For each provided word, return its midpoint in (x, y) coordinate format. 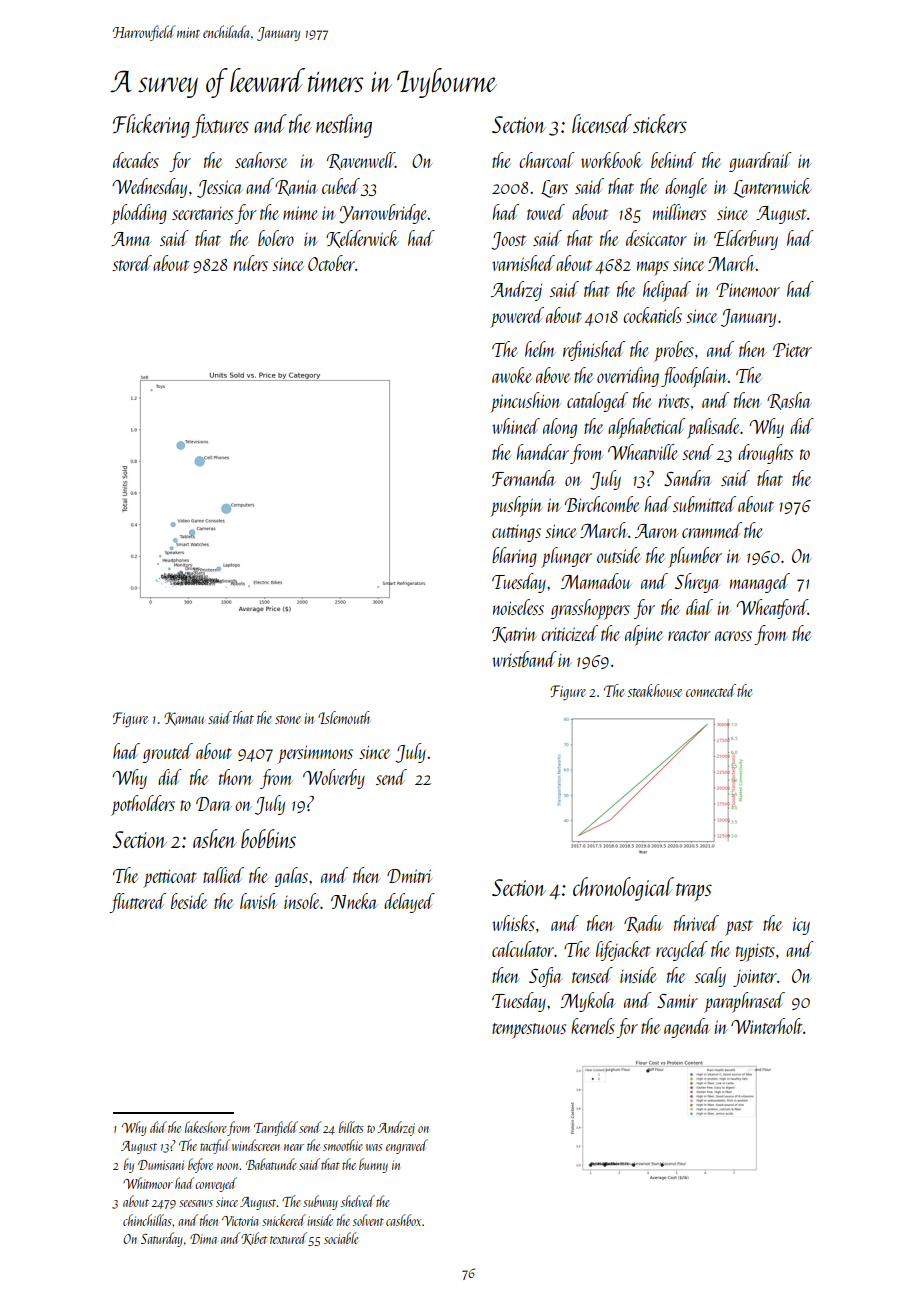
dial (699, 607)
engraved (407, 1146)
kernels (593, 1026)
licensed (602, 123)
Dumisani (161, 1165)
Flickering (151, 126)
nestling (344, 126)
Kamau (184, 719)
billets (351, 1127)
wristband (524, 659)
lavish (258, 901)
